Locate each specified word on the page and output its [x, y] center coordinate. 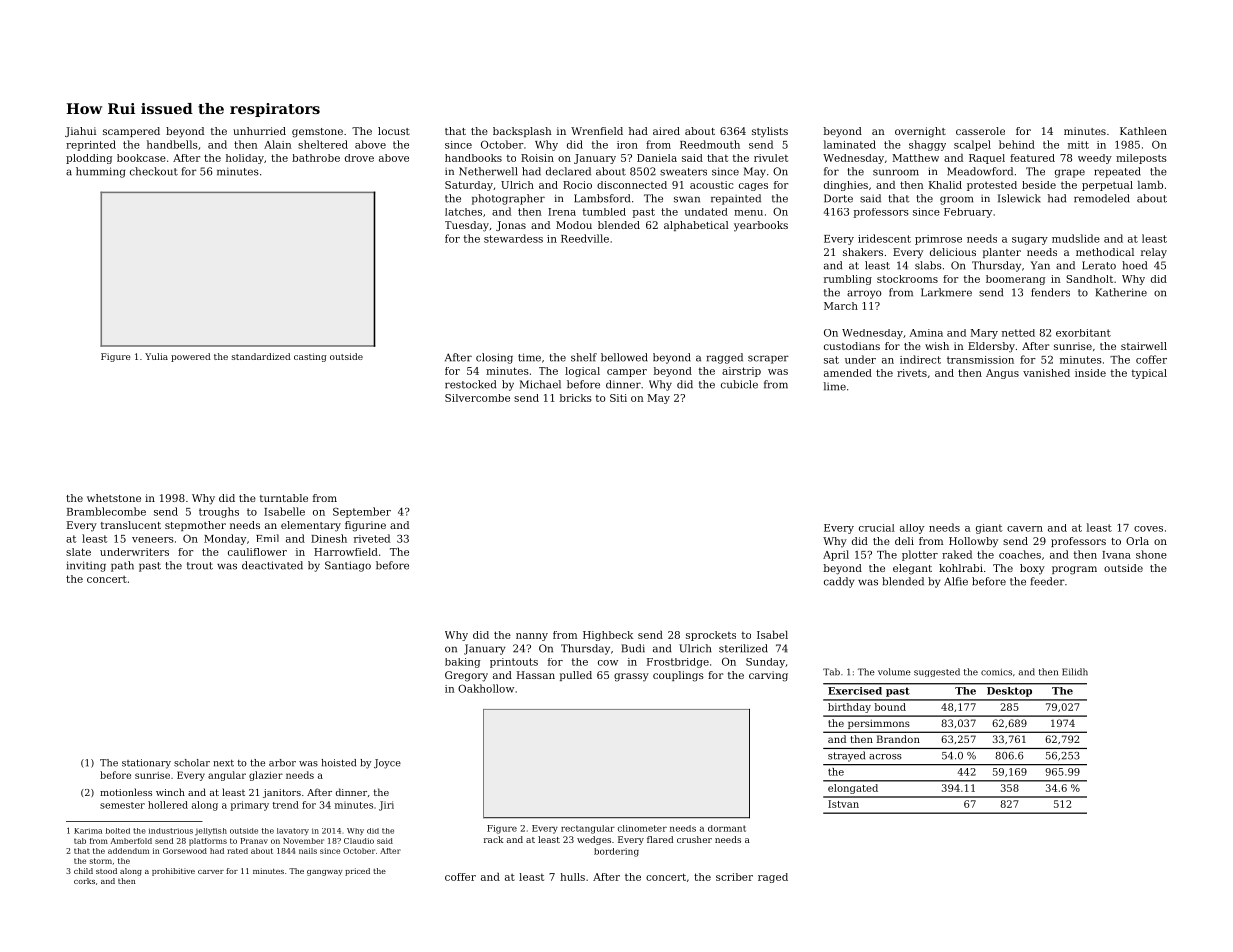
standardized [261, 356]
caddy [839, 582]
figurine [365, 526]
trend [286, 805]
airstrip [741, 372]
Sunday [765, 663]
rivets [912, 373]
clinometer [642, 828]
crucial [877, 528]
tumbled [604, 212]
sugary [1030, 241]
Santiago [348, 566]
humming [100, 172]
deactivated [272, 565]
